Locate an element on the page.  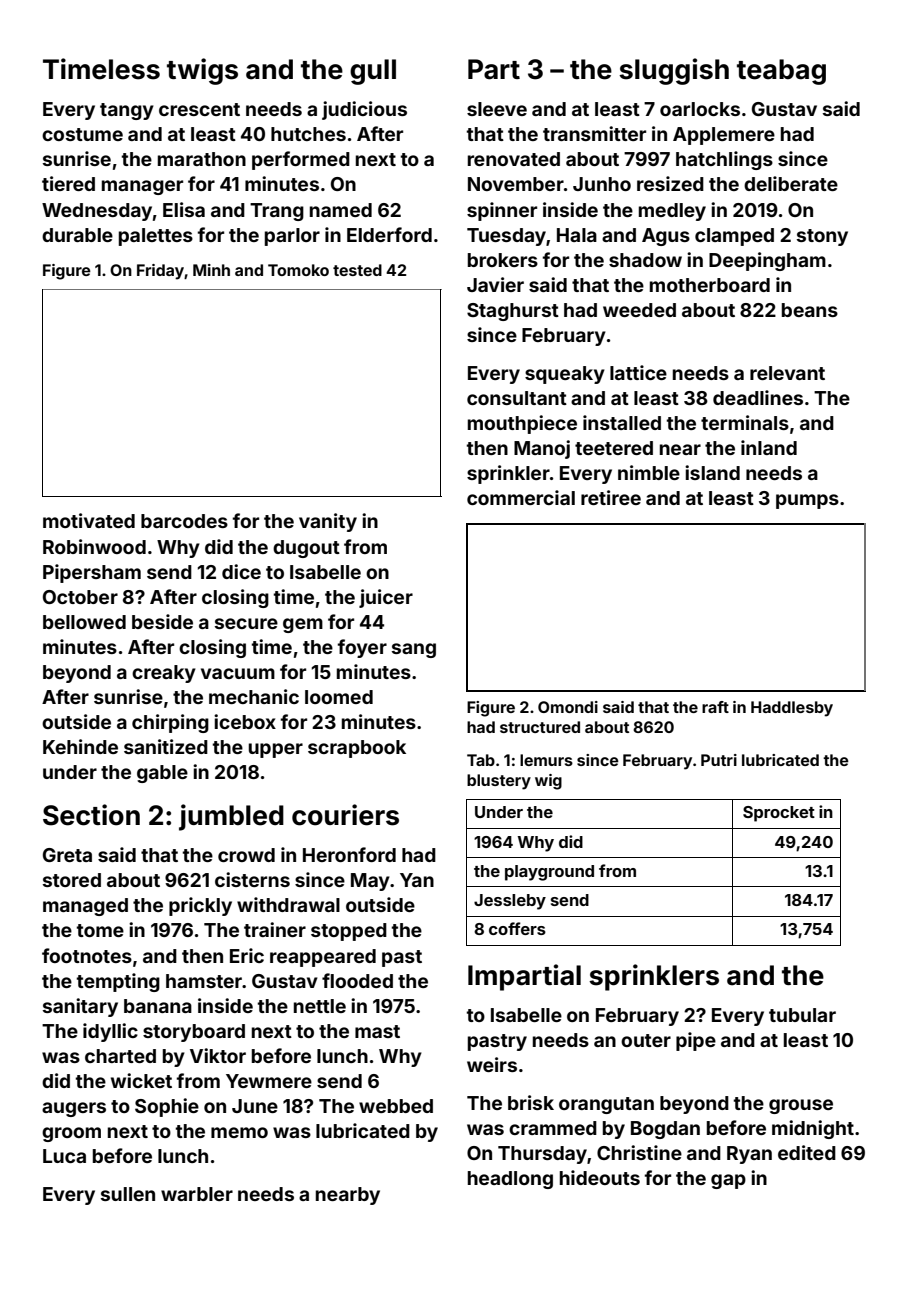
weirs is located at coordinates (492, 1064).
